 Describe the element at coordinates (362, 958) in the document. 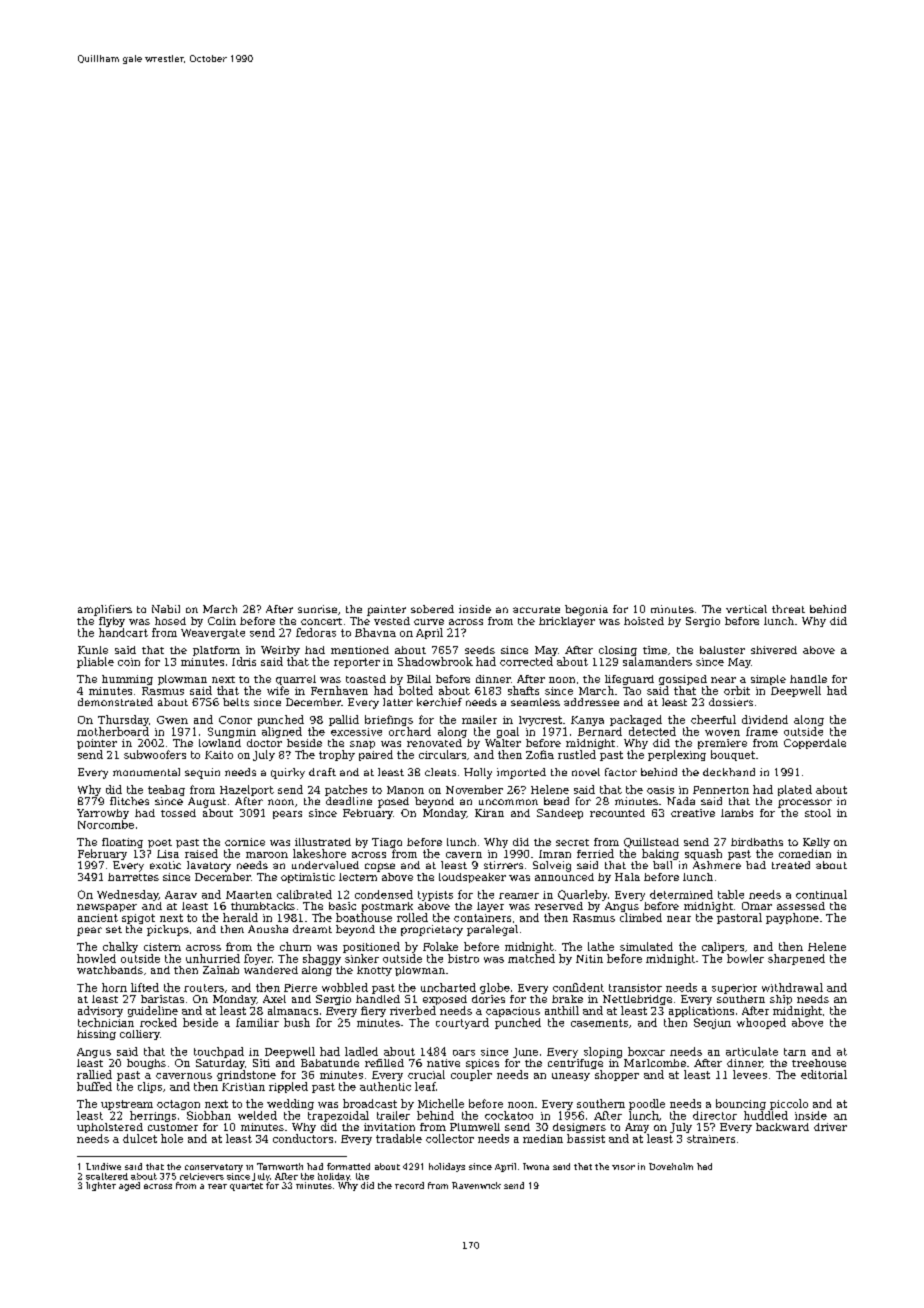

I see `sinker` at that location.
